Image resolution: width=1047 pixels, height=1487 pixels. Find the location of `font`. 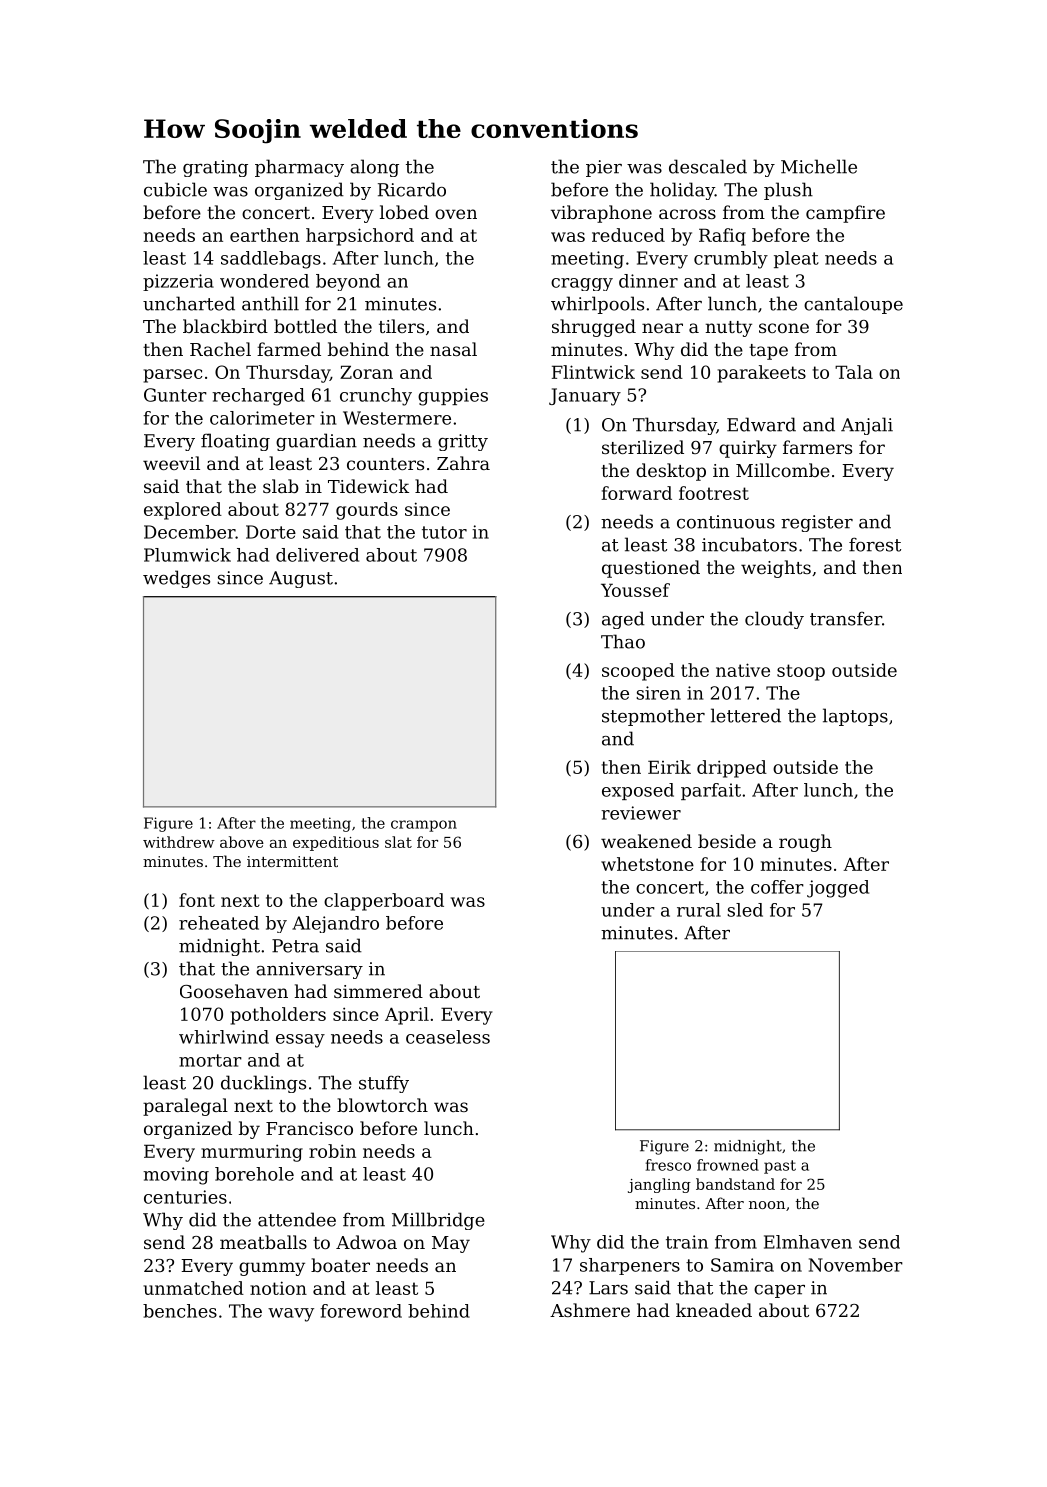

font is located at coordinates (197, 900).
